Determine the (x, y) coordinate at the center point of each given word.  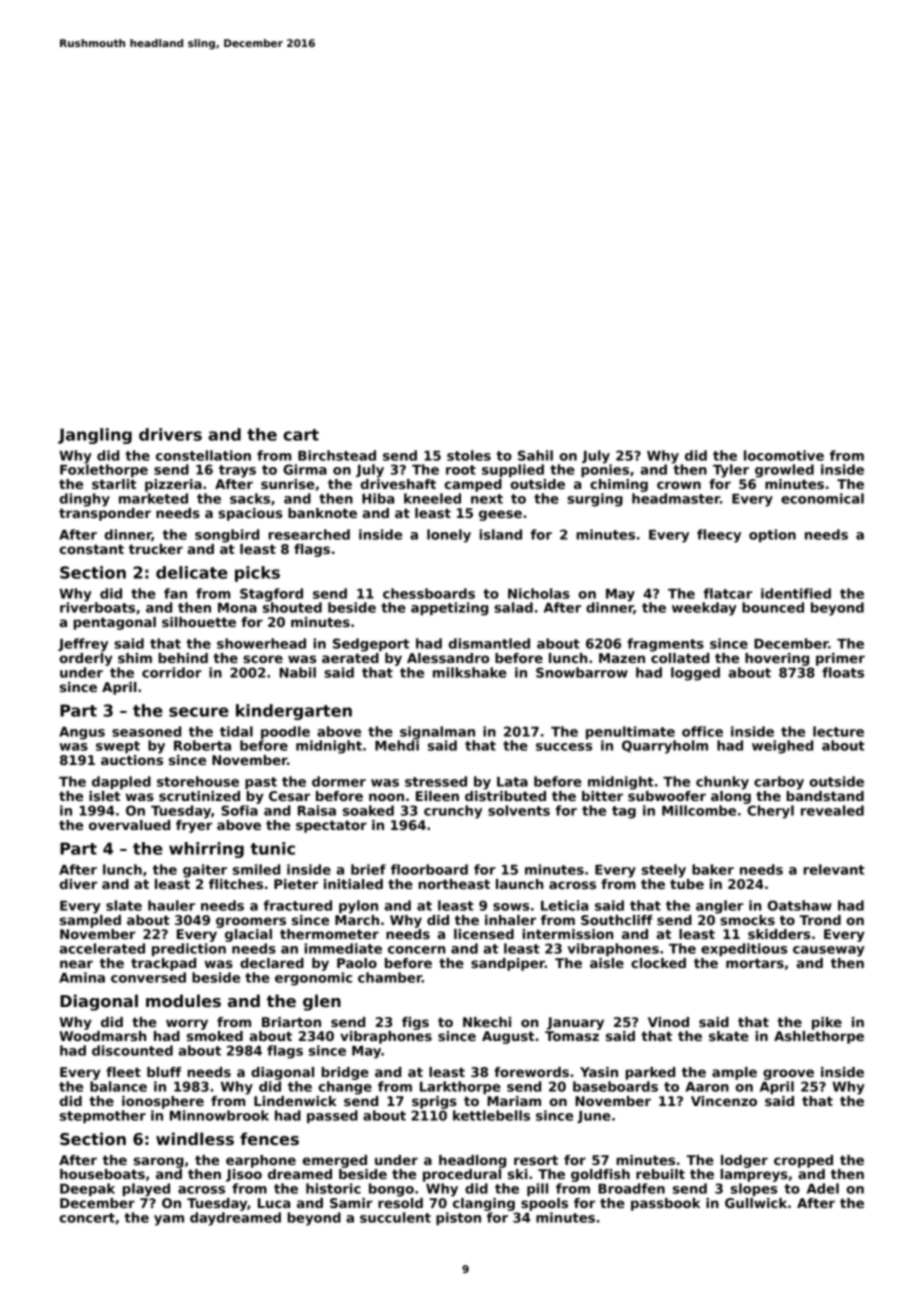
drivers (170, 434)
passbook (666, 1204)
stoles (469, 455)
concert (87, 1218)
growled (784, 471)
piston (458, 1218)
